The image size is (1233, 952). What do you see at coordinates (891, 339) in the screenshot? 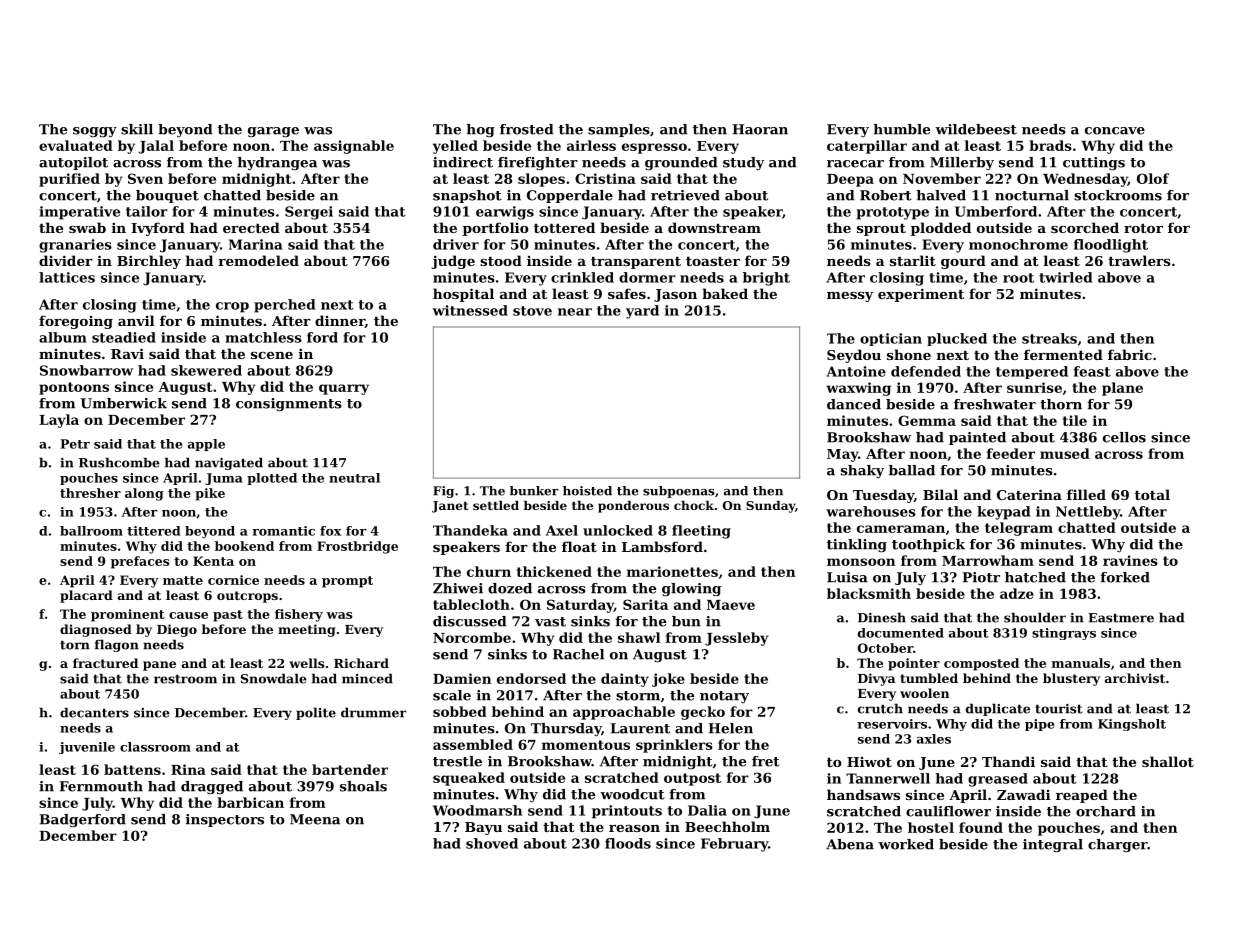
I see `optician` at bounding box center [891, 339].
